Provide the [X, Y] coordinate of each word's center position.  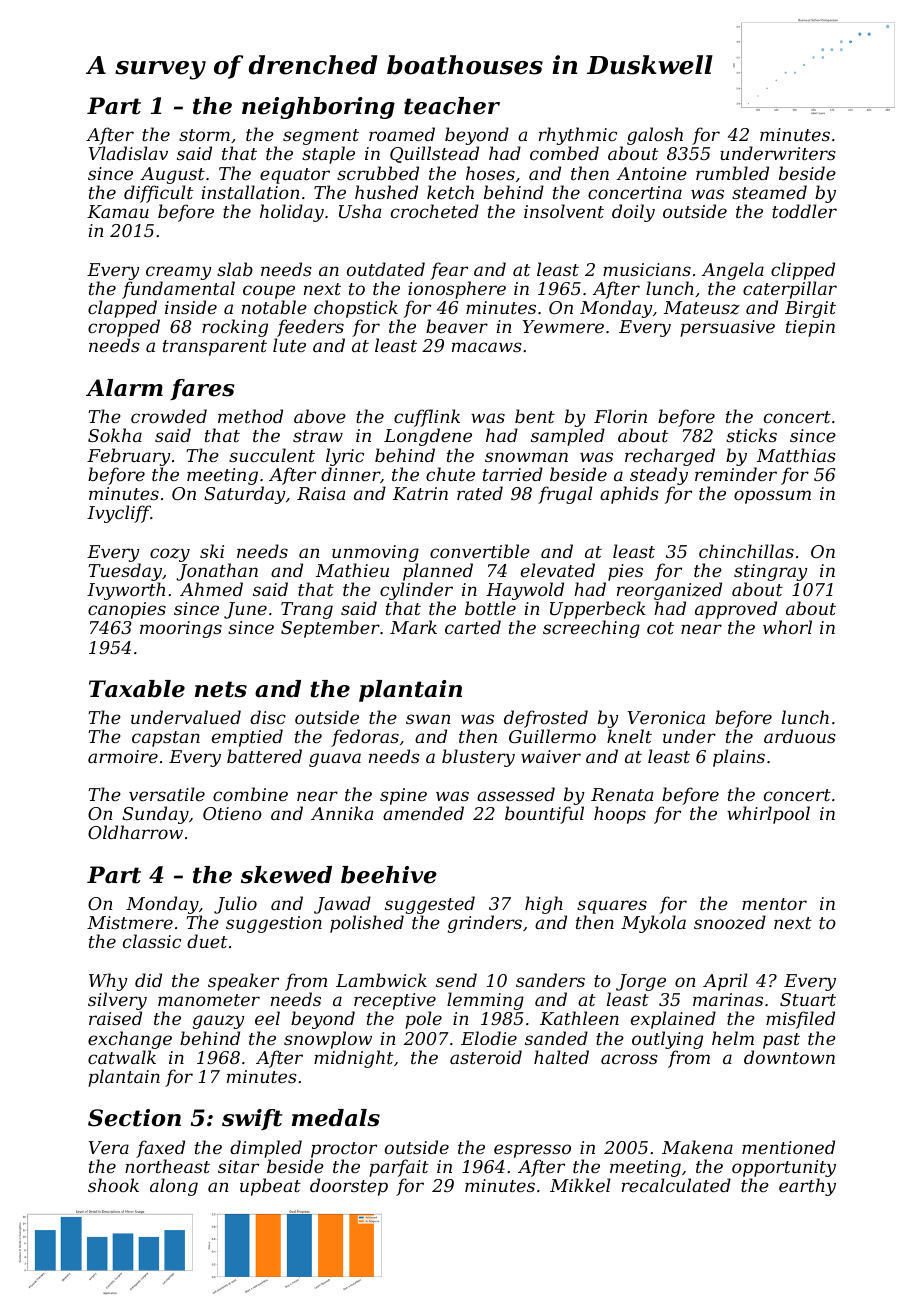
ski [212, 551]
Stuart [808, 999]
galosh [655, 136]
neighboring [318, 108]
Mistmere [130, 922]
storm [204, 135]
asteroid [486, 1057]
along [174, 1187]
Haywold [525, 591]
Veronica [666, 717]
